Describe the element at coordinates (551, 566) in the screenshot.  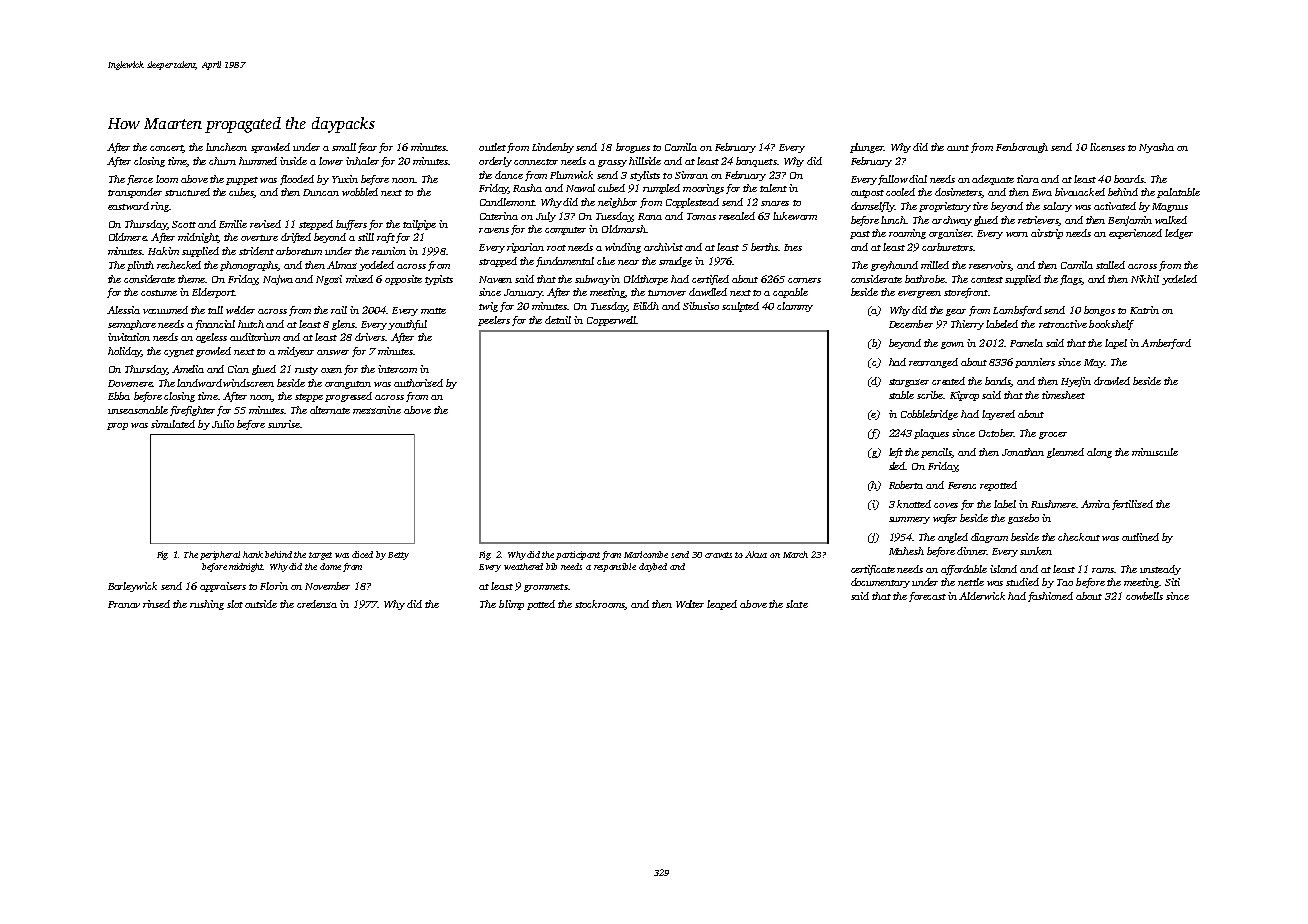
I see `bib` at that location.
